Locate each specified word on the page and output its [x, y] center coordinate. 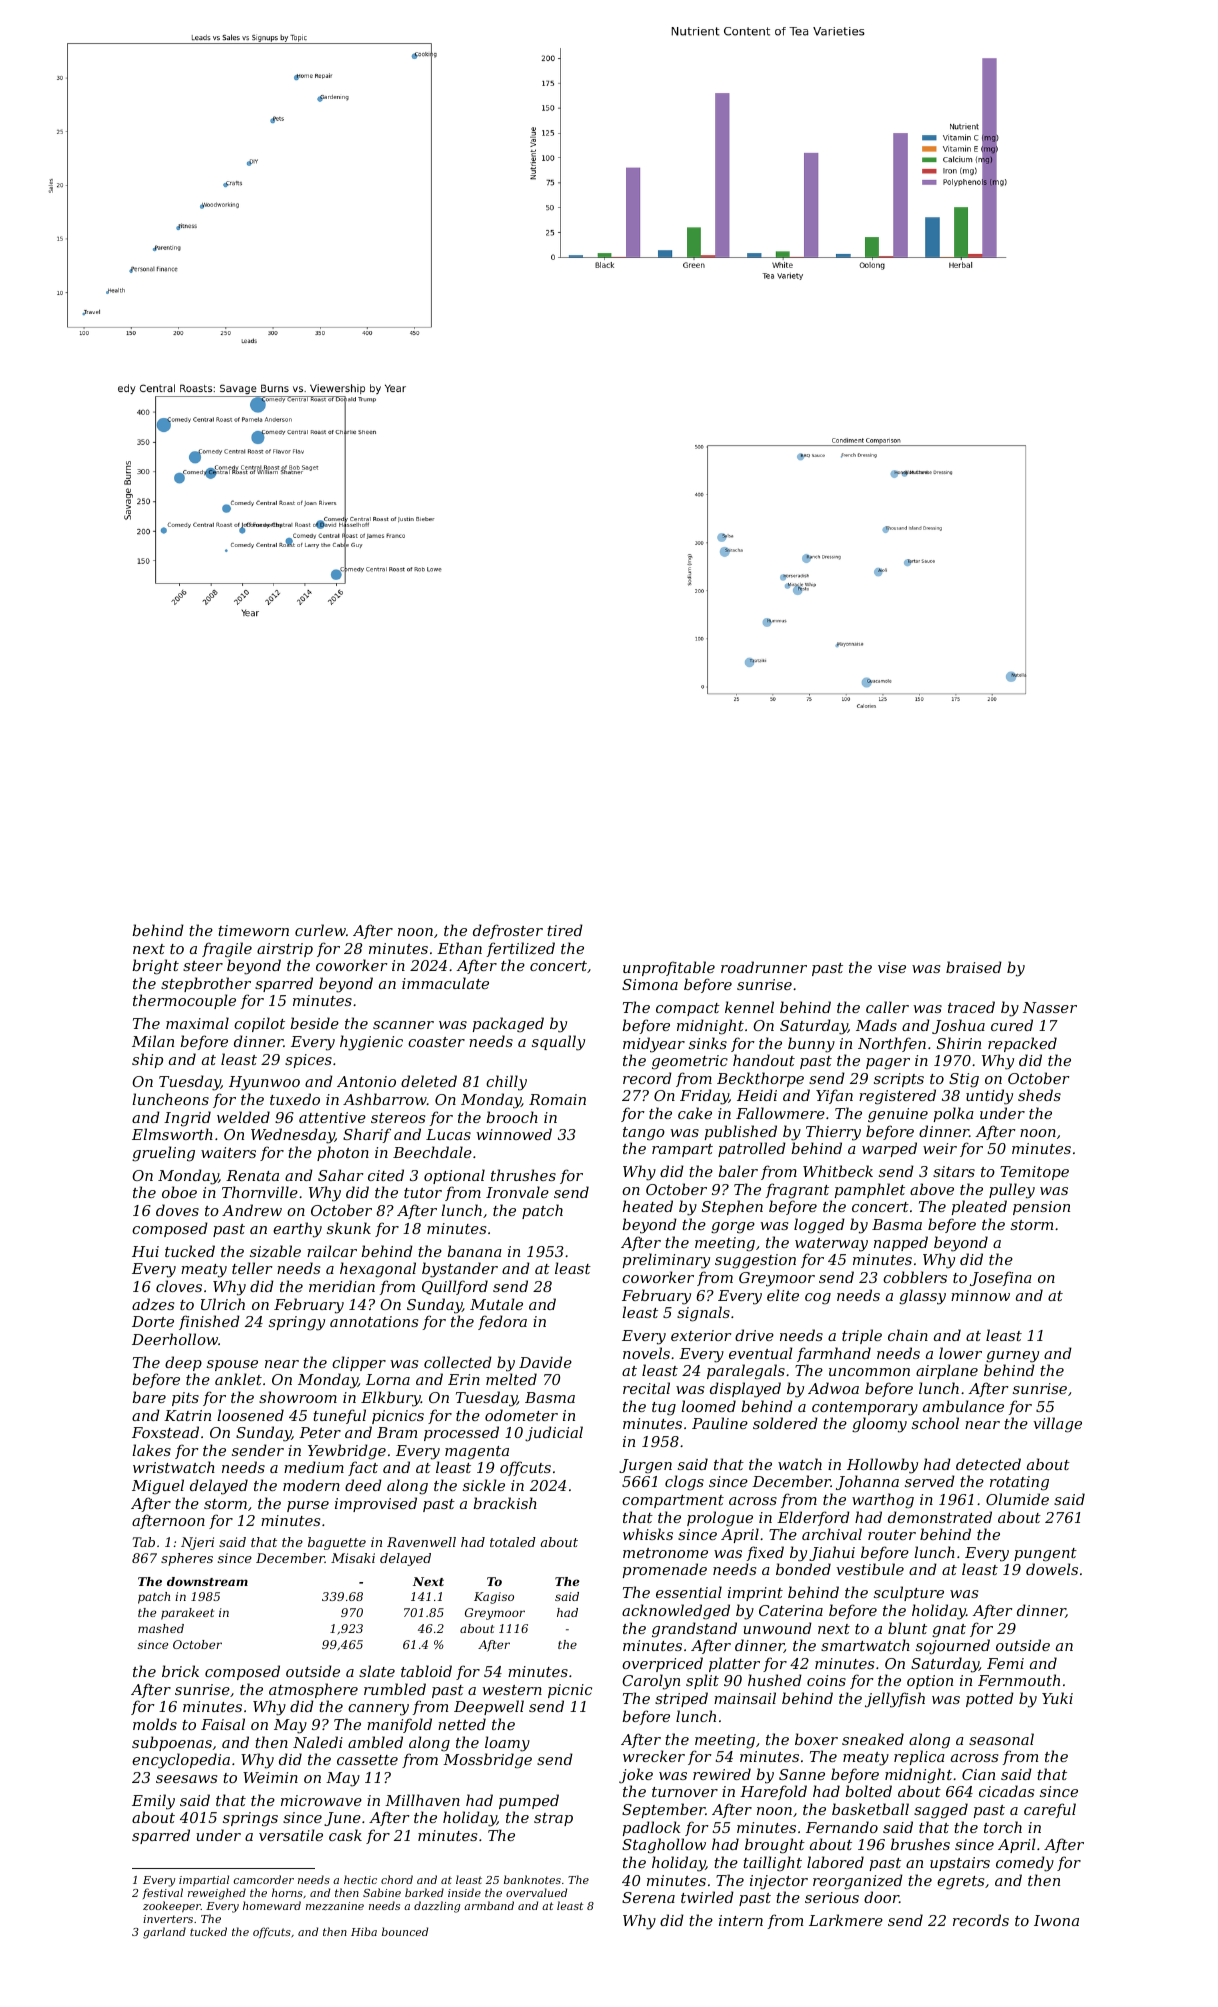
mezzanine [335, 1906]
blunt [907, 1628]
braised [974, 967]
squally [558, 1043]
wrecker [654, 1756]
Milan [153, 1041]
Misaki [353, 1558]
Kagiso [494, 1598]
